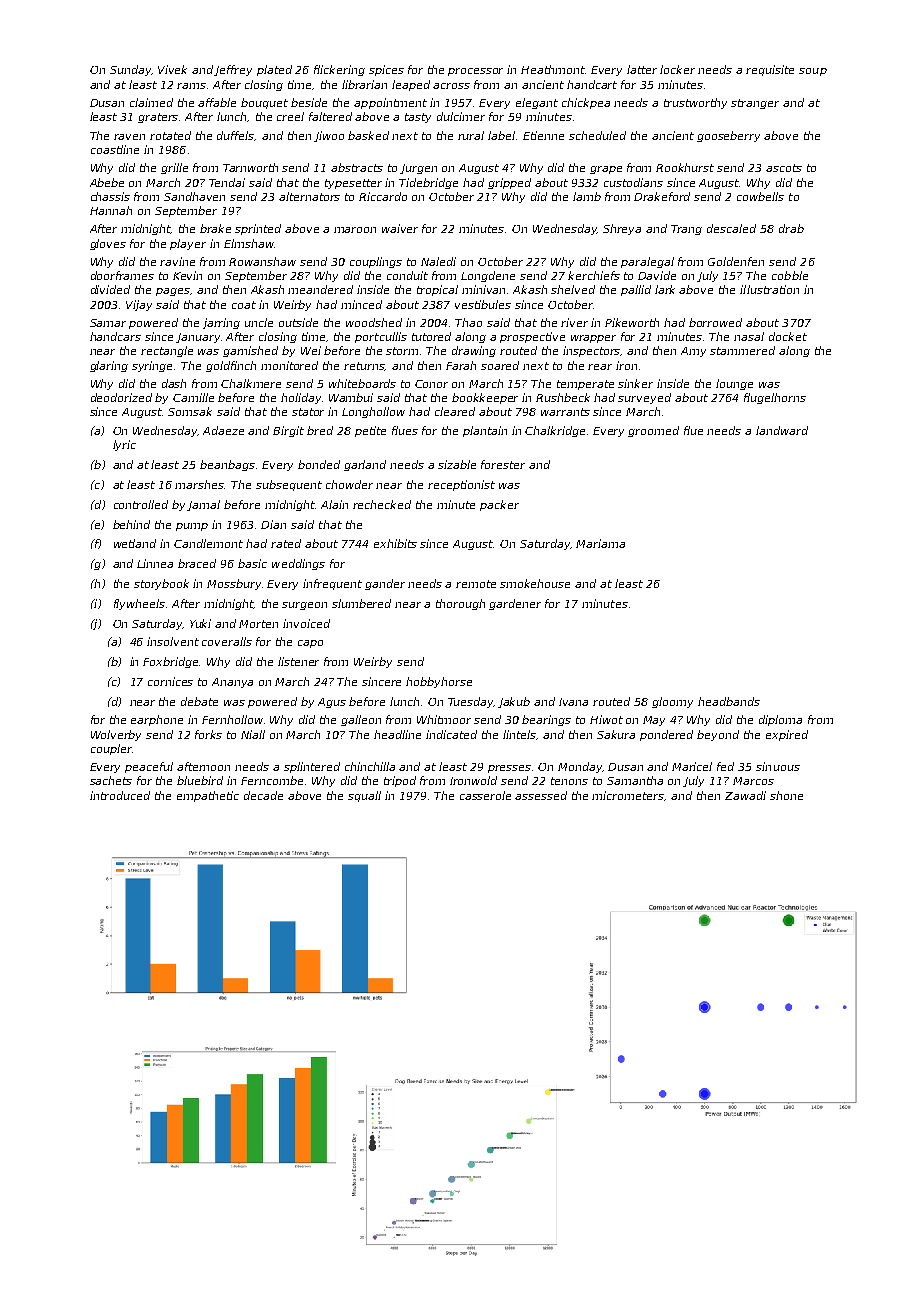 The height and width of the screenshot is (1308, 924). Describe the element at coordinates (782, 430) in the screenshot. I see `landward` at that location.
